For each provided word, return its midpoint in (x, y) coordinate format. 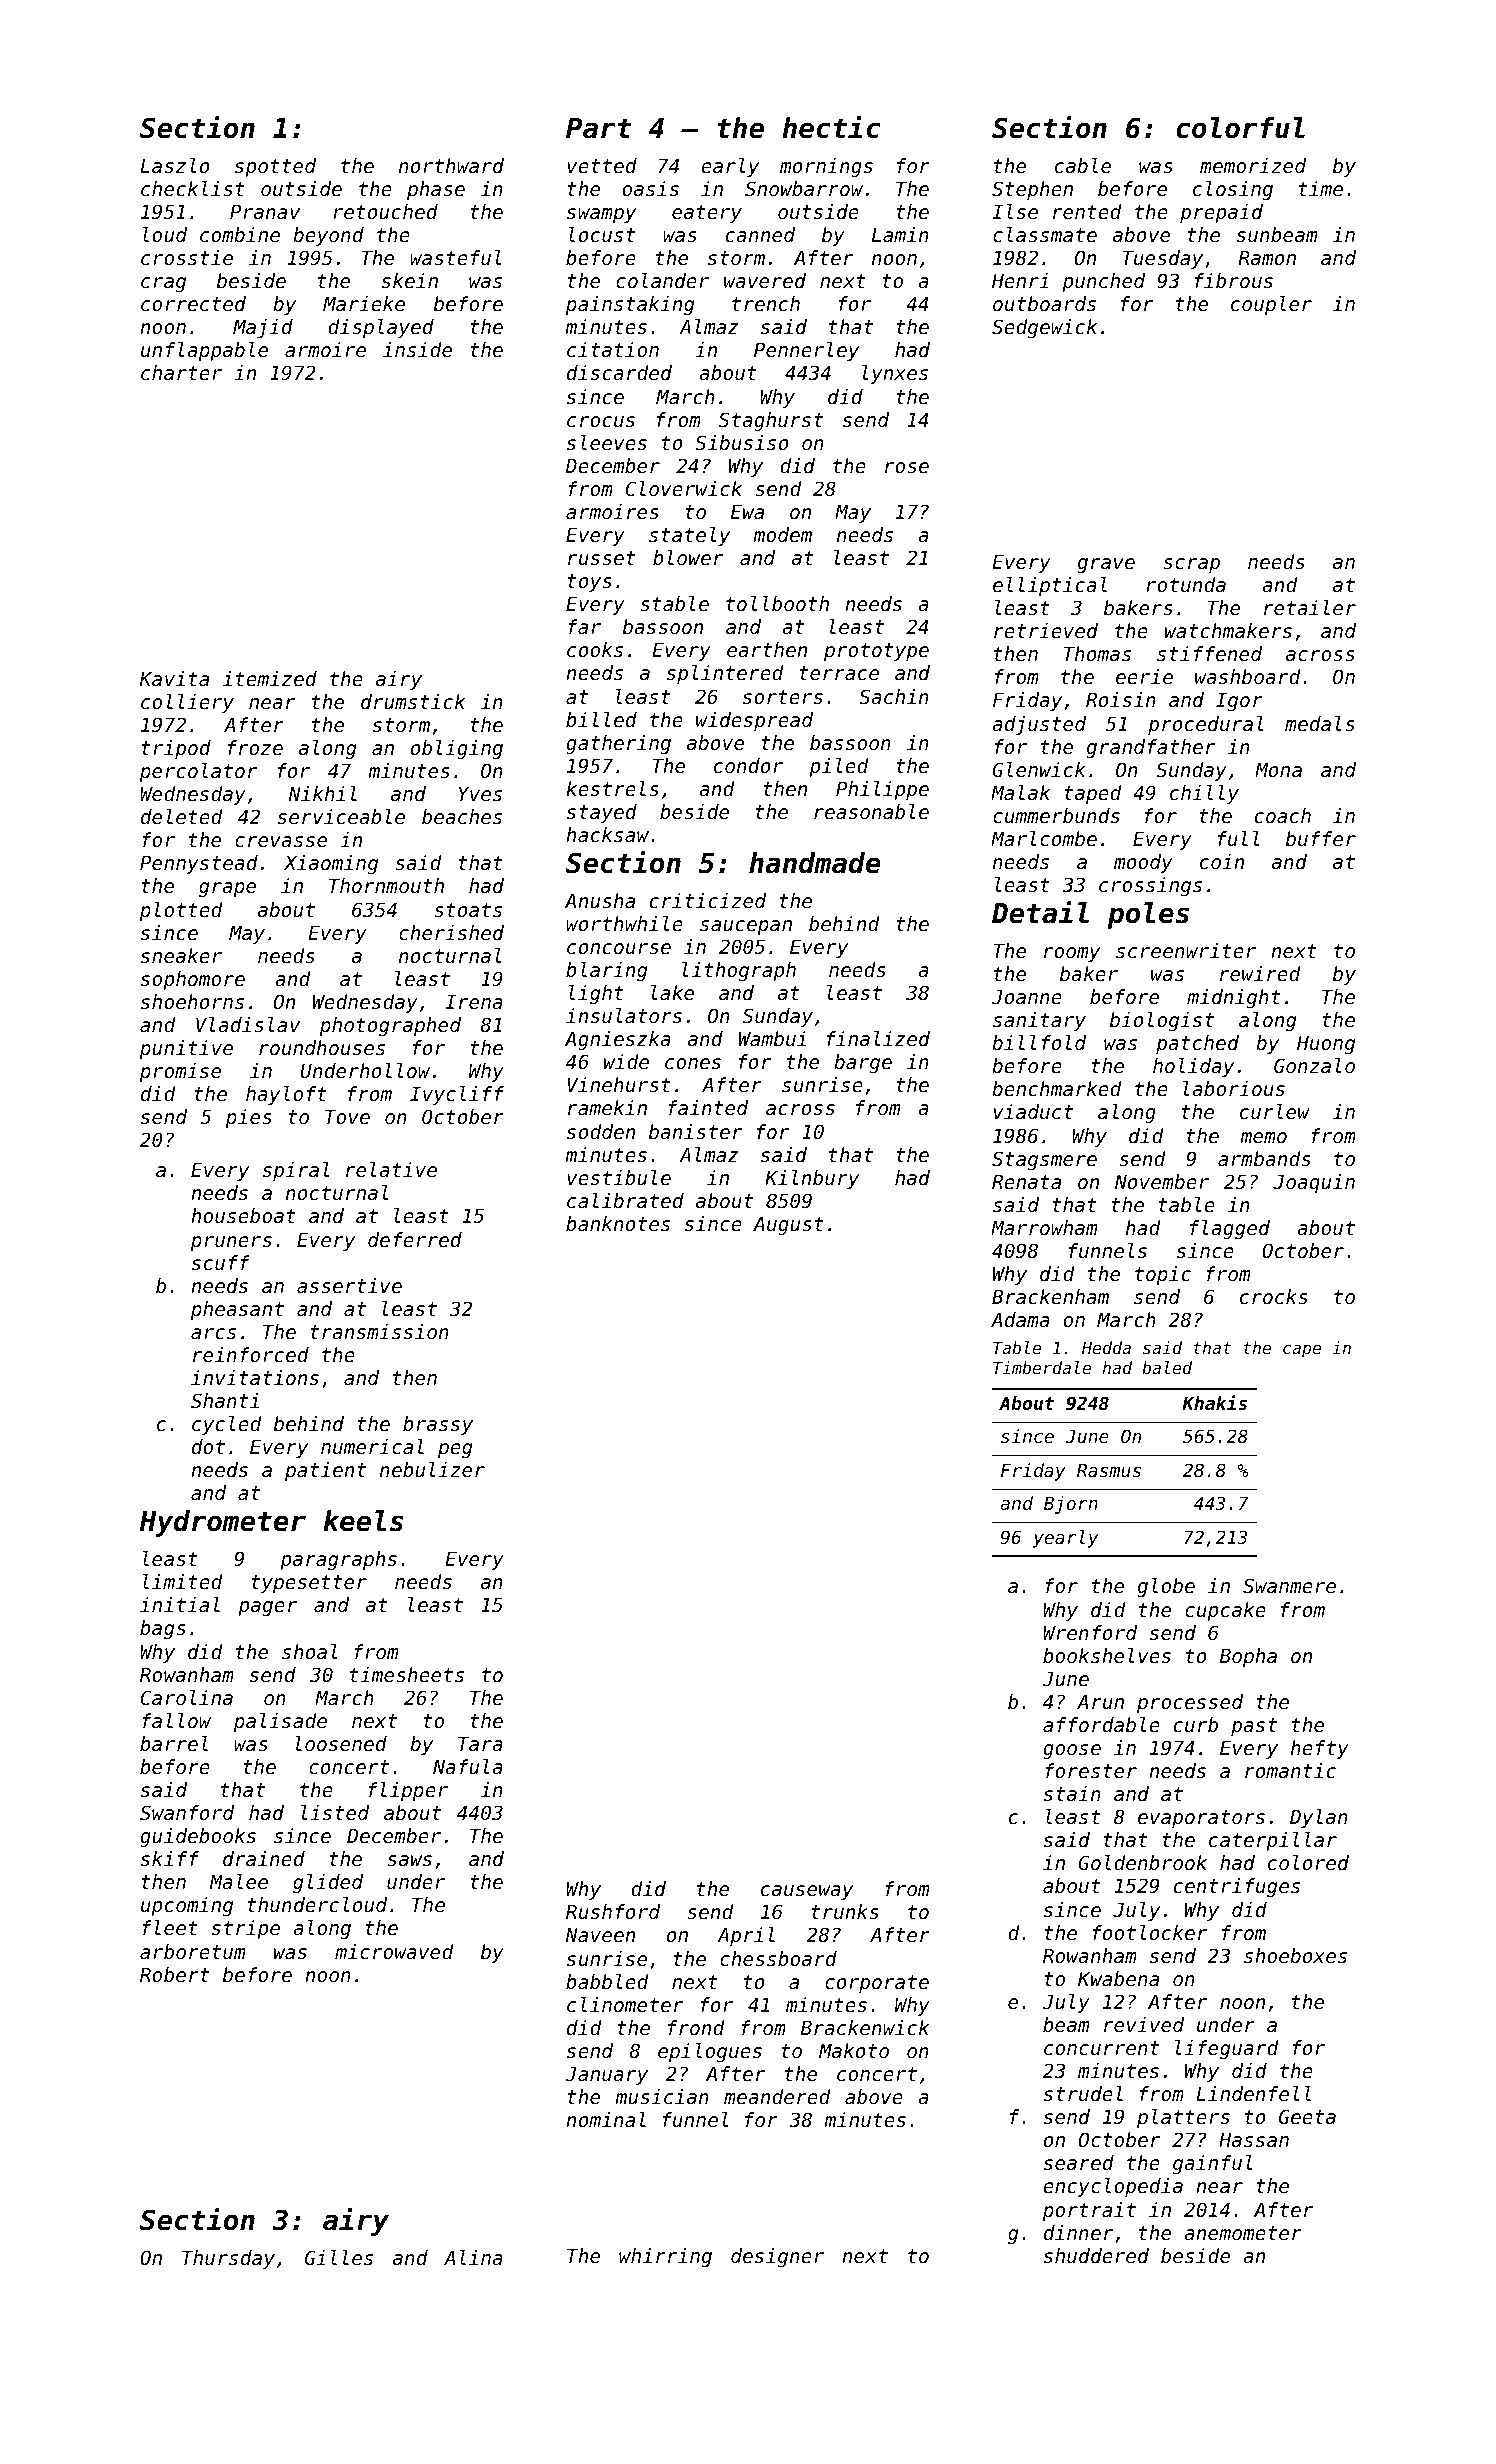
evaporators (1201, 1819)
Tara (480, 1743)
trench (766, 304)
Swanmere (1289, 1586)
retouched (385, 212)
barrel (174, 1744)
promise (180, 1072)
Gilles (339, 2258)
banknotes (618, 1224)
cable (1083, 166)
